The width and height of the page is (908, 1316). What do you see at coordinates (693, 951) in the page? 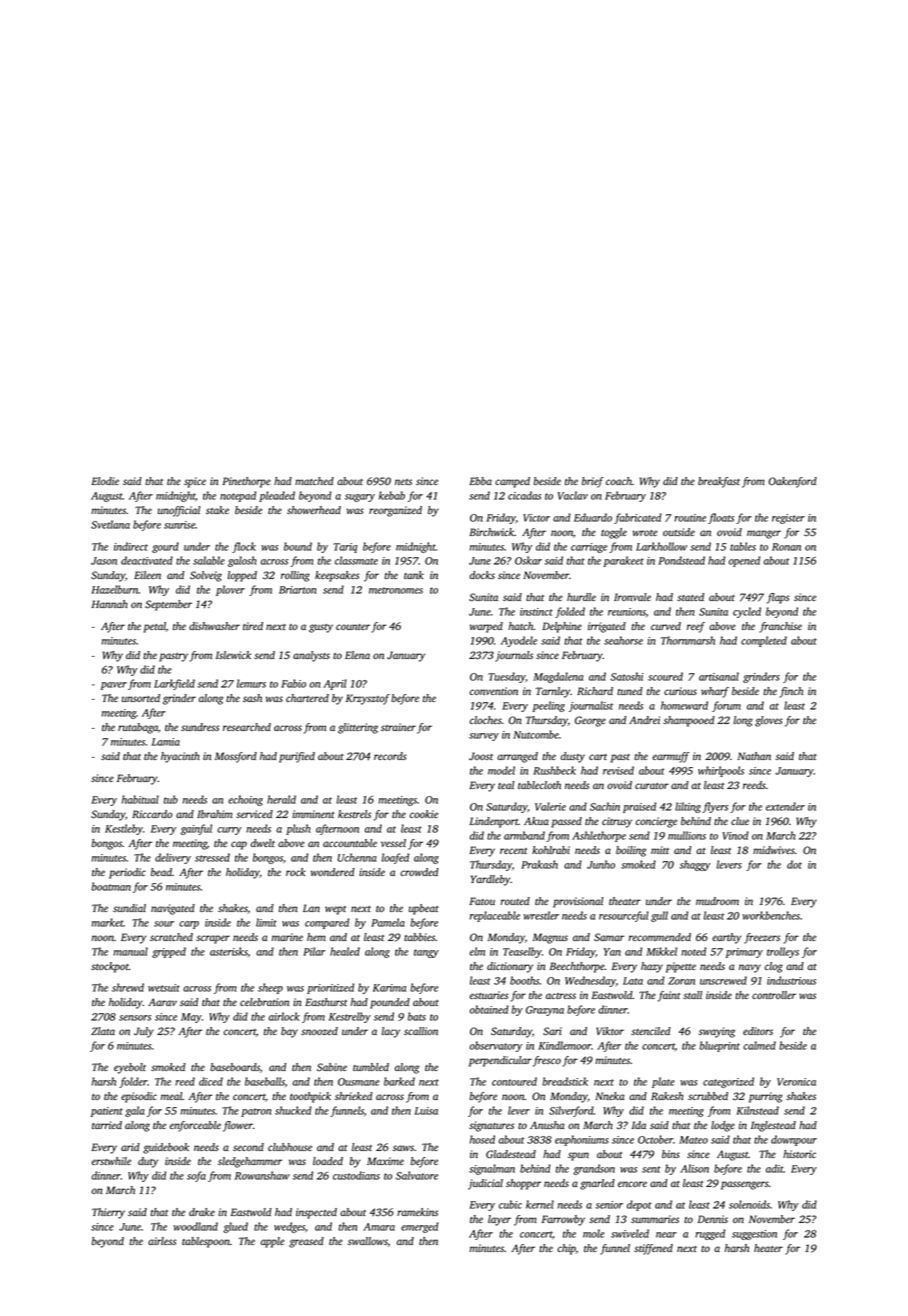
I see `noted` at bounding box center [693, 951].
